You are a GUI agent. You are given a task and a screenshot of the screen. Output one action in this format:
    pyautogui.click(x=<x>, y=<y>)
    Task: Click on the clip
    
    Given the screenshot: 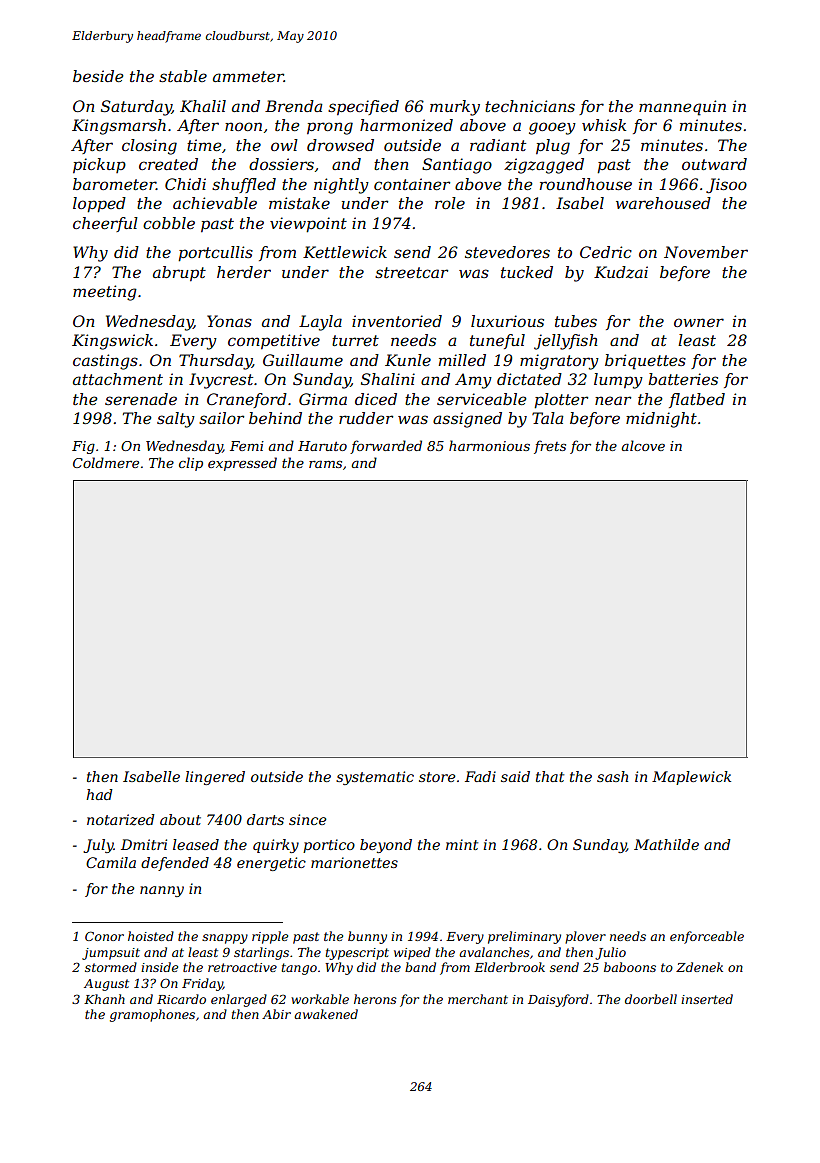 What is the action you would take?
    pyautogui.click(x=191, y=464)
